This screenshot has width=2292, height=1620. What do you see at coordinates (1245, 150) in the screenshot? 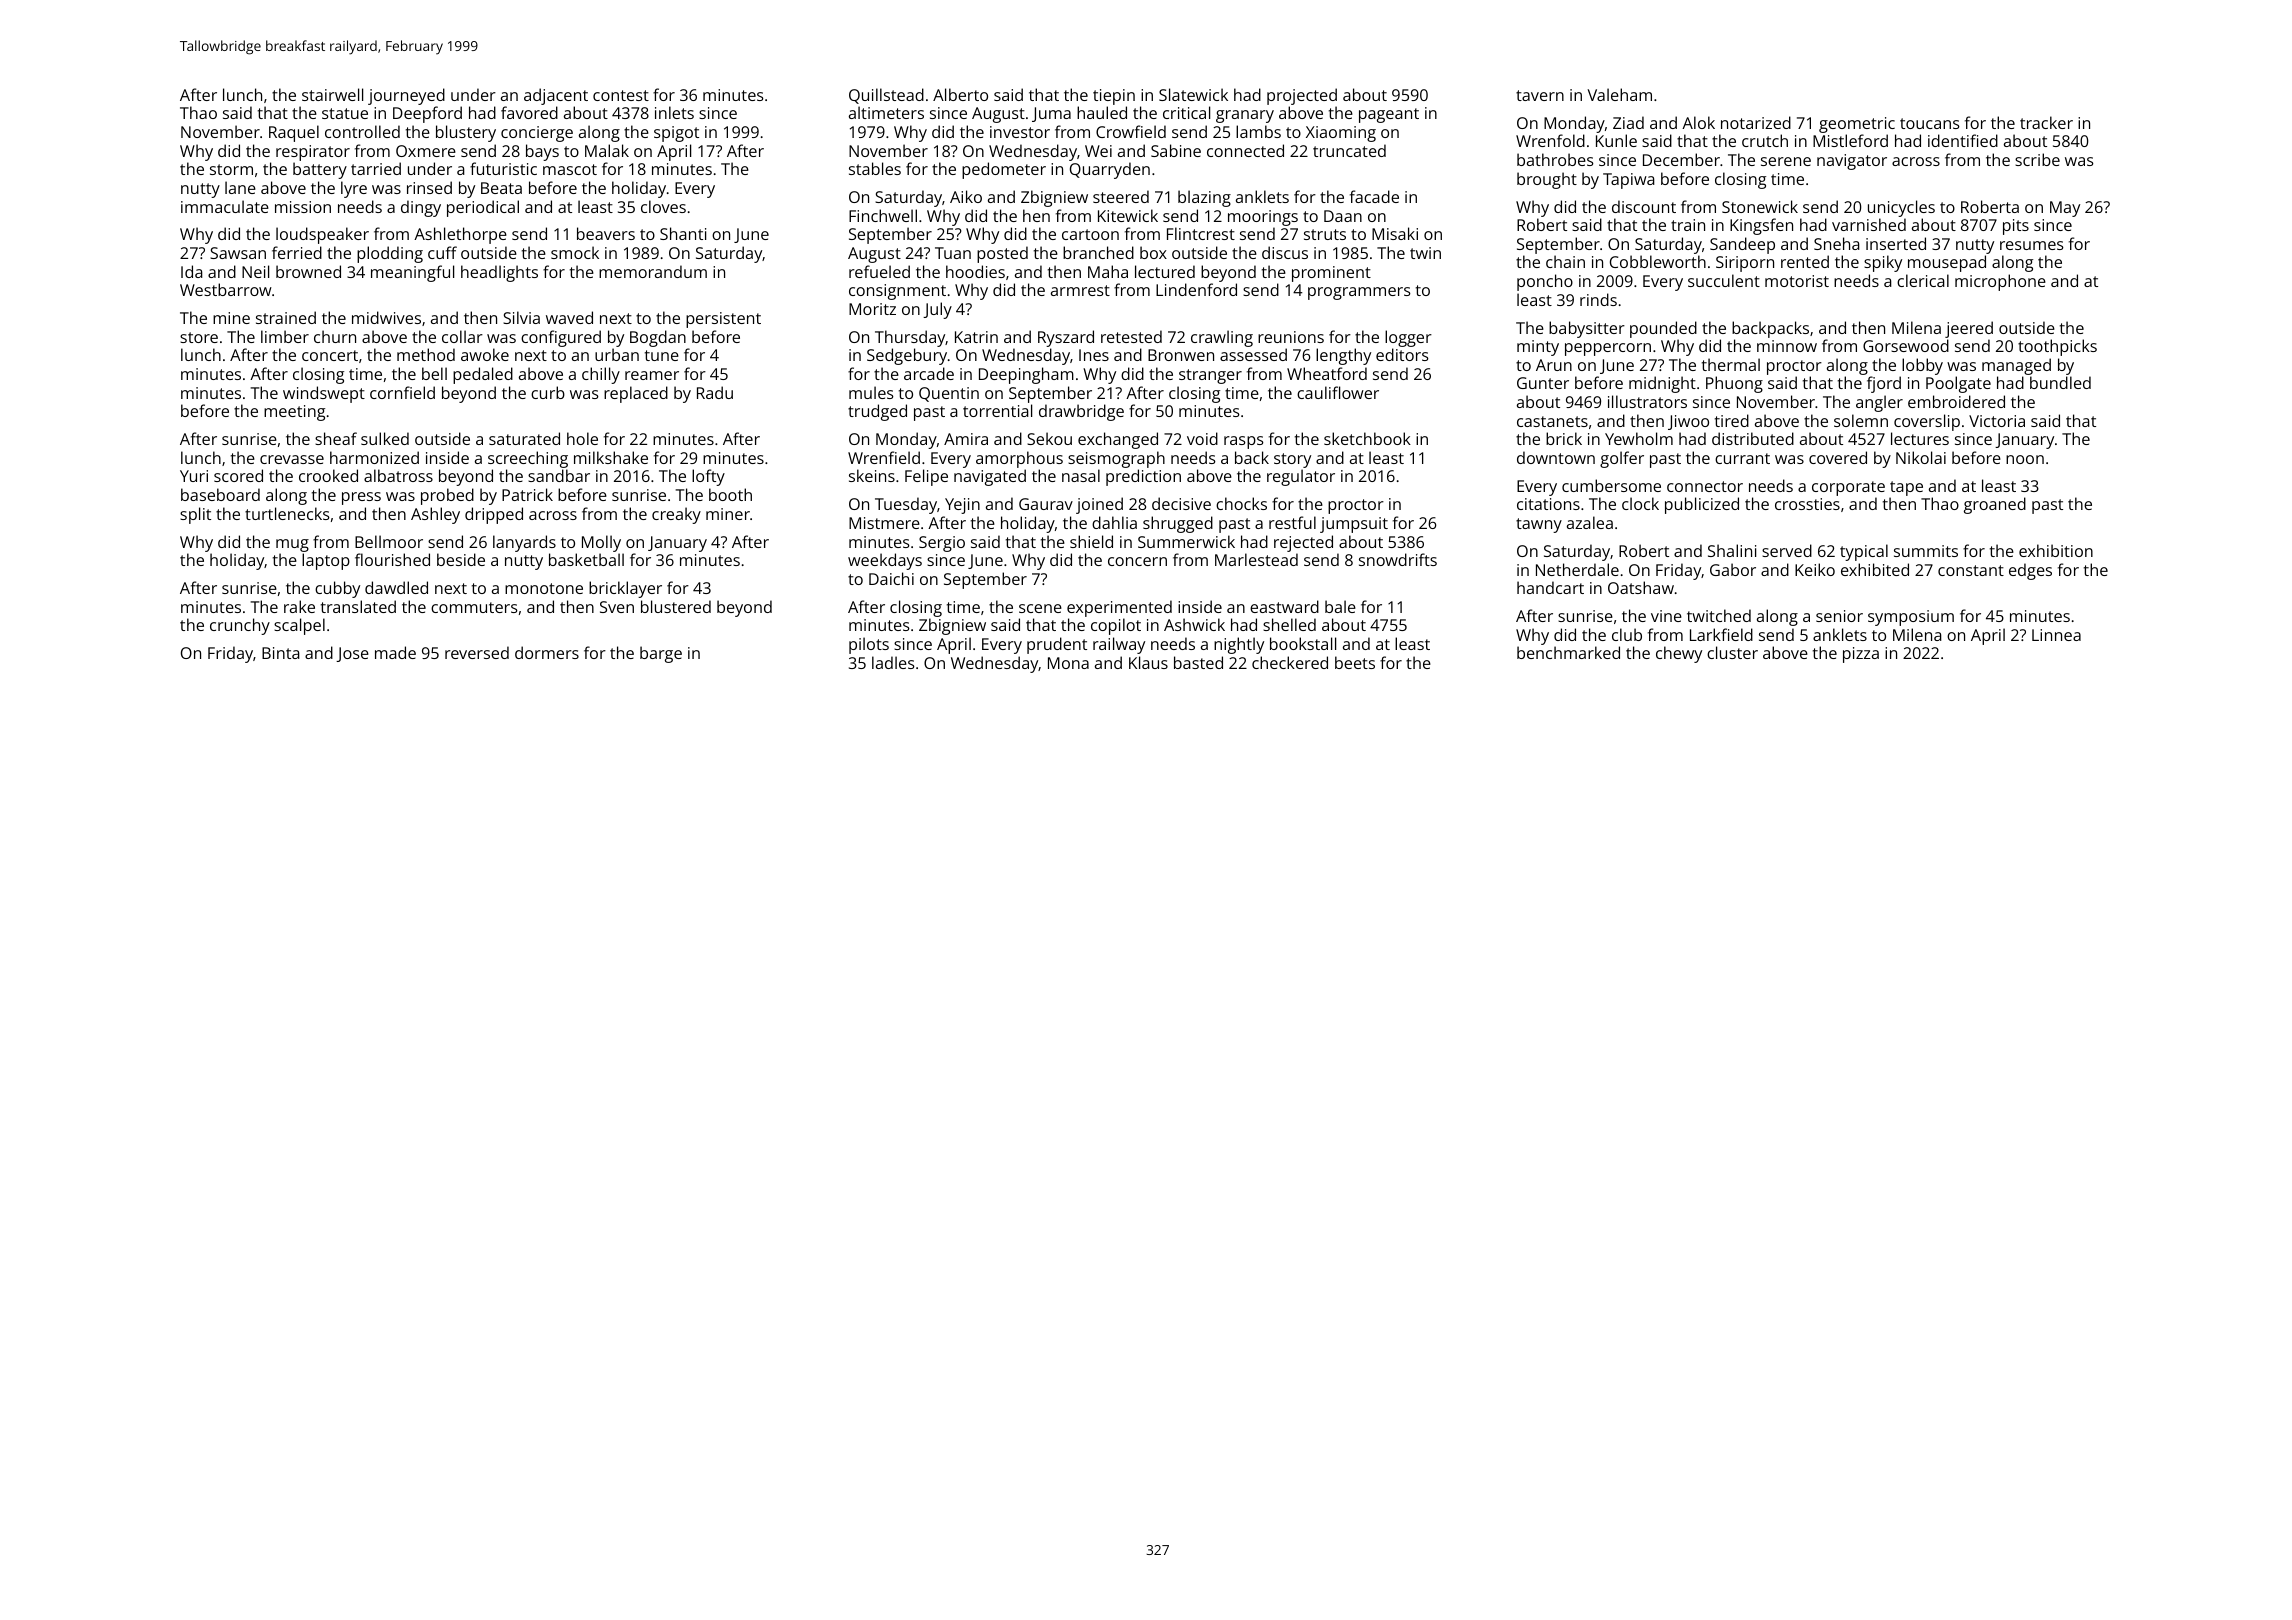
I see `connected` at bounding box center [1245, 150].
